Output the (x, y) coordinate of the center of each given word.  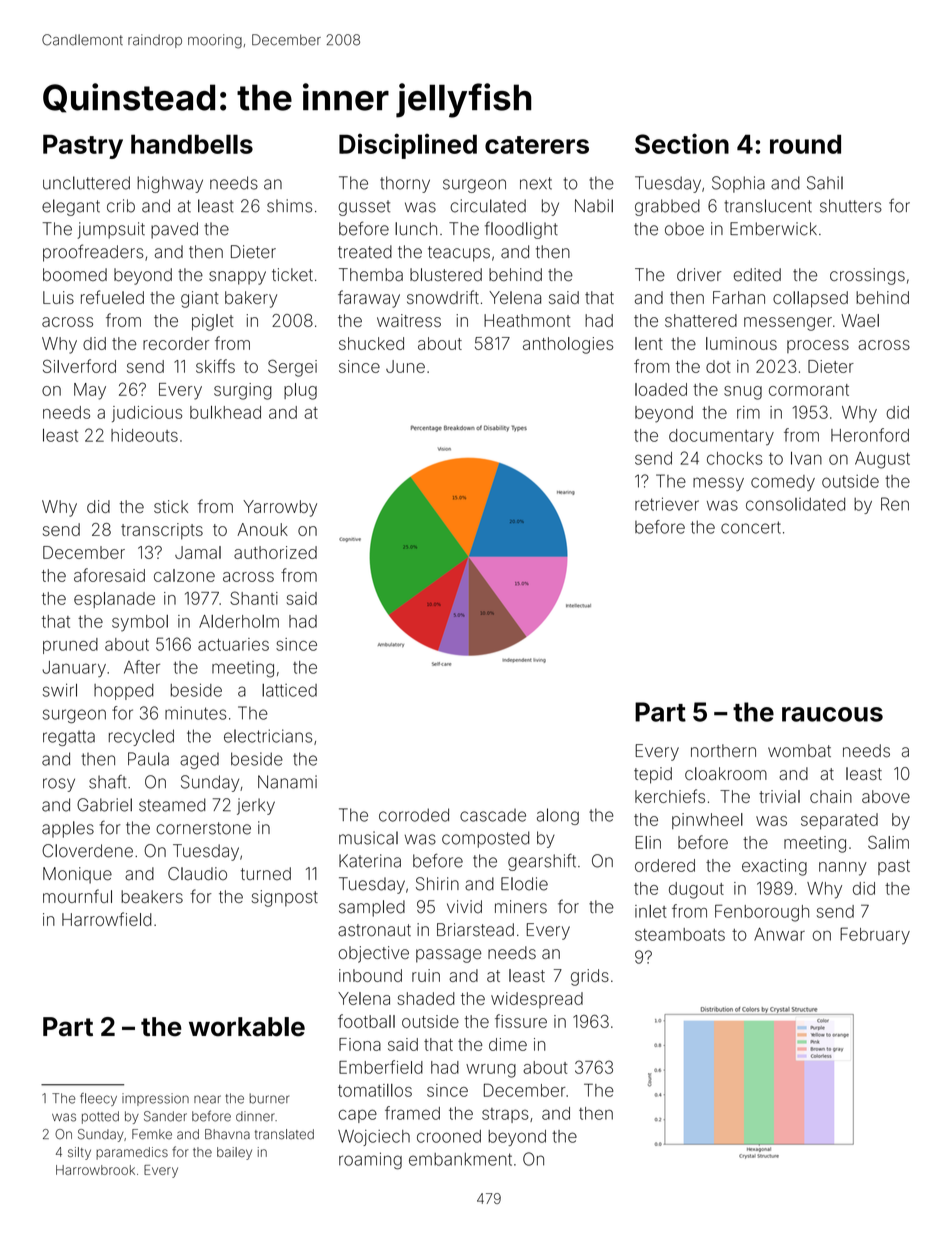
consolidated (795, 504)
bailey (234, 1153)
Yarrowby (280, 508)
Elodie (524, 884)
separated (839, 821)
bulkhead (225, 412)
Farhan (739, 297)
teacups (459, 254)
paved (174, 230)
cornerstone (203, 828)
